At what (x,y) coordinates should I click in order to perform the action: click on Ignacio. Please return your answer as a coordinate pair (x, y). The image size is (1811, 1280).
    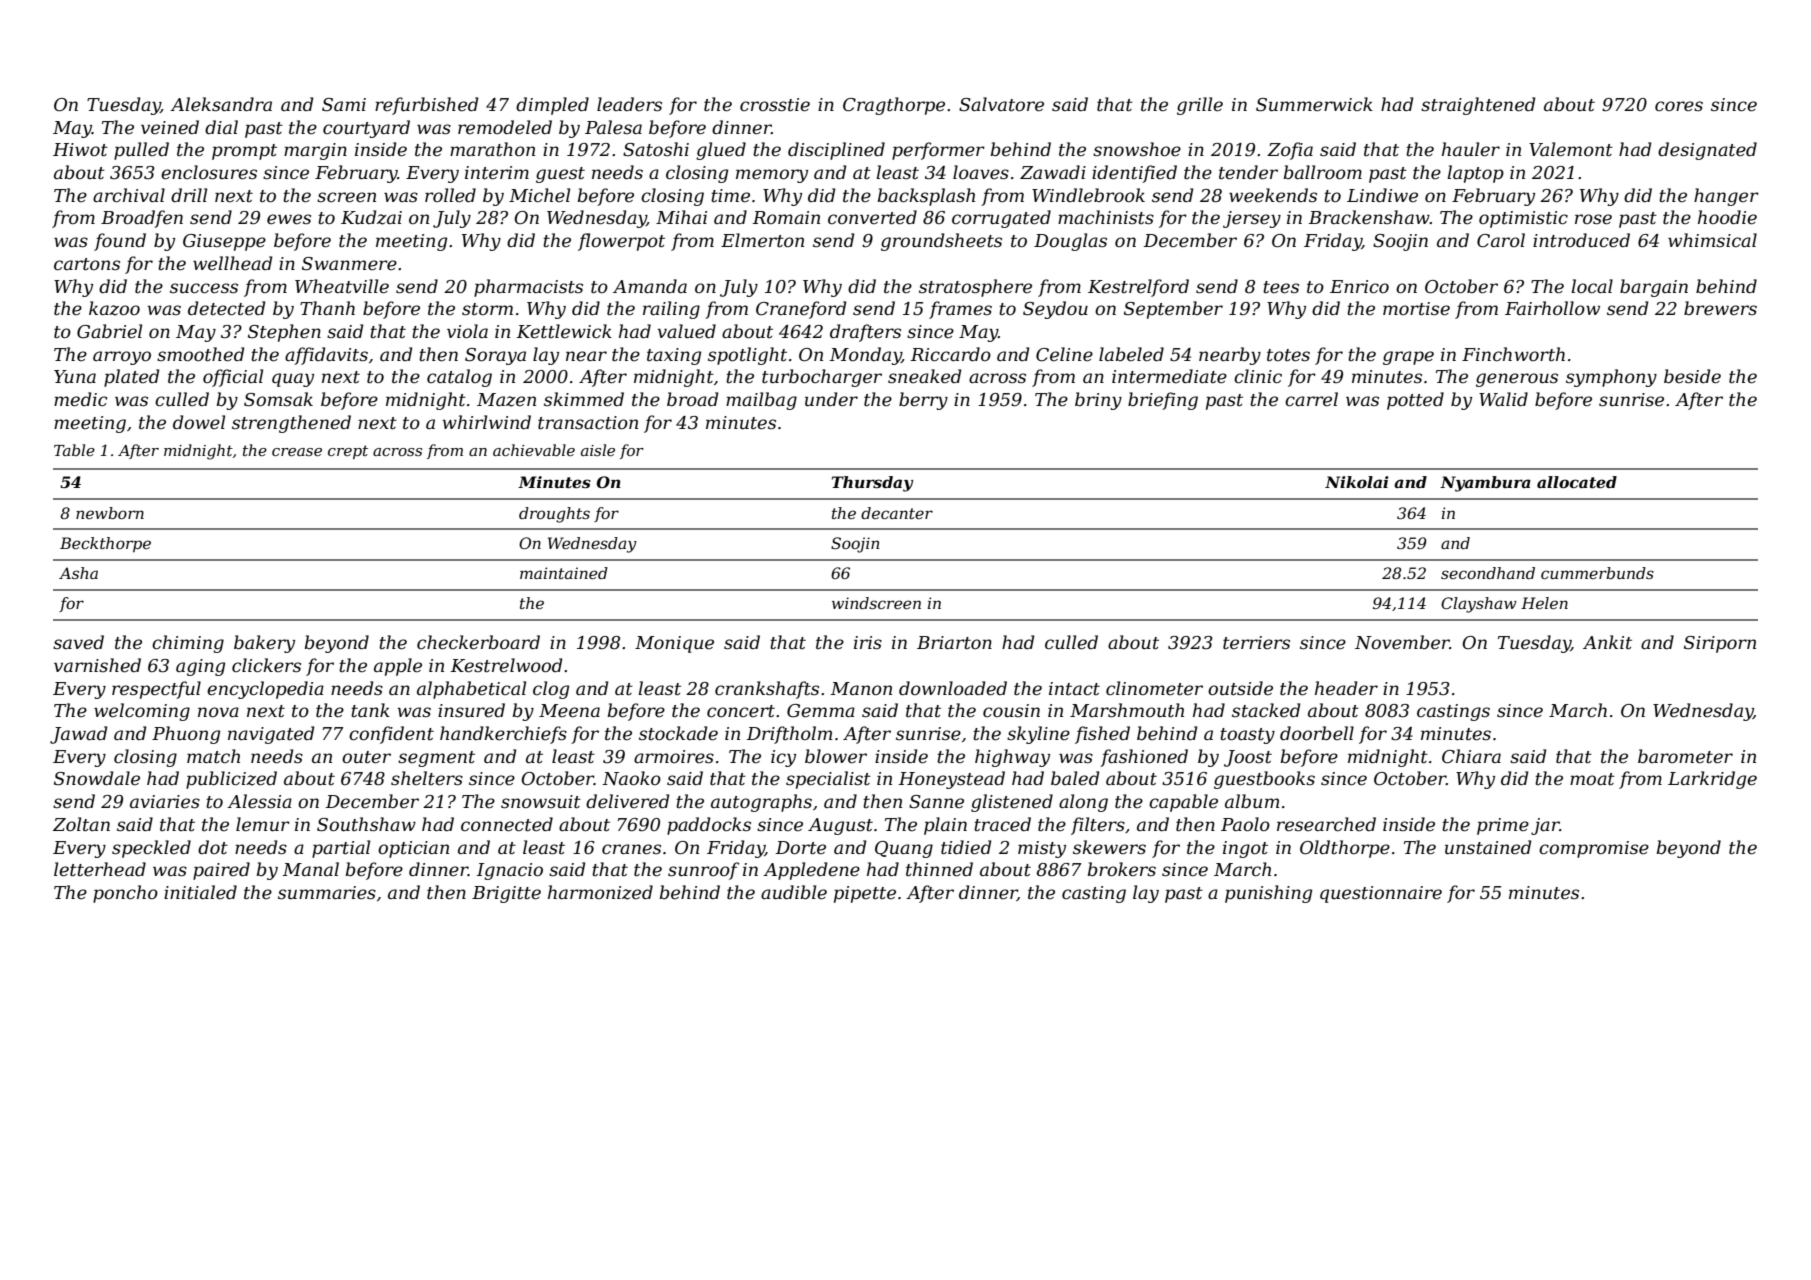
    Looking at the image, I should click on (509, 871).
